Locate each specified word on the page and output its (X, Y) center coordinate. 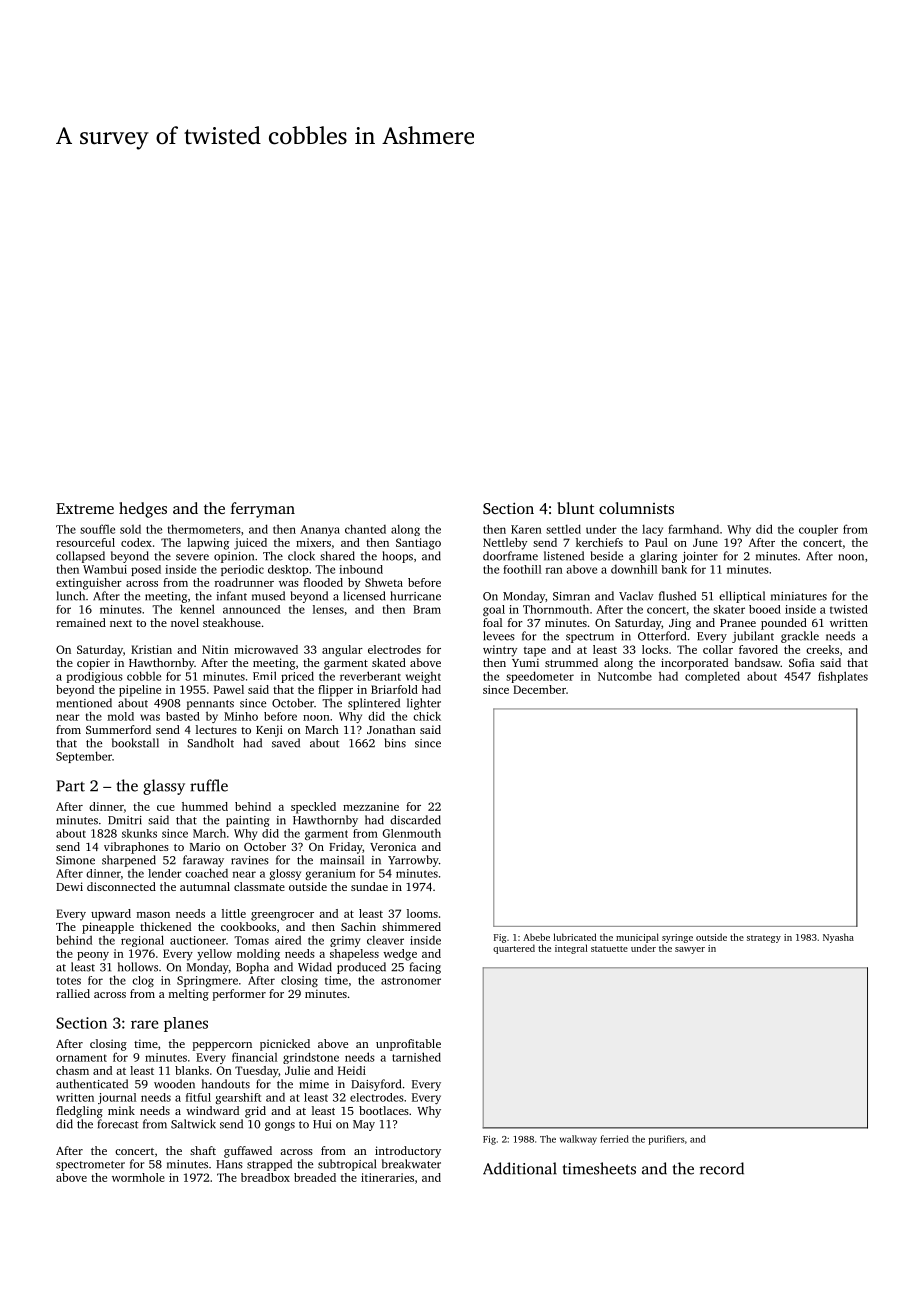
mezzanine (371, 806)
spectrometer (90, 1166)
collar (718, 649)
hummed (205, 806)
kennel (197, 609)
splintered (374, 704)
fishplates (843, 677)
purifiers (666, 1140)
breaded (315, 1177)
